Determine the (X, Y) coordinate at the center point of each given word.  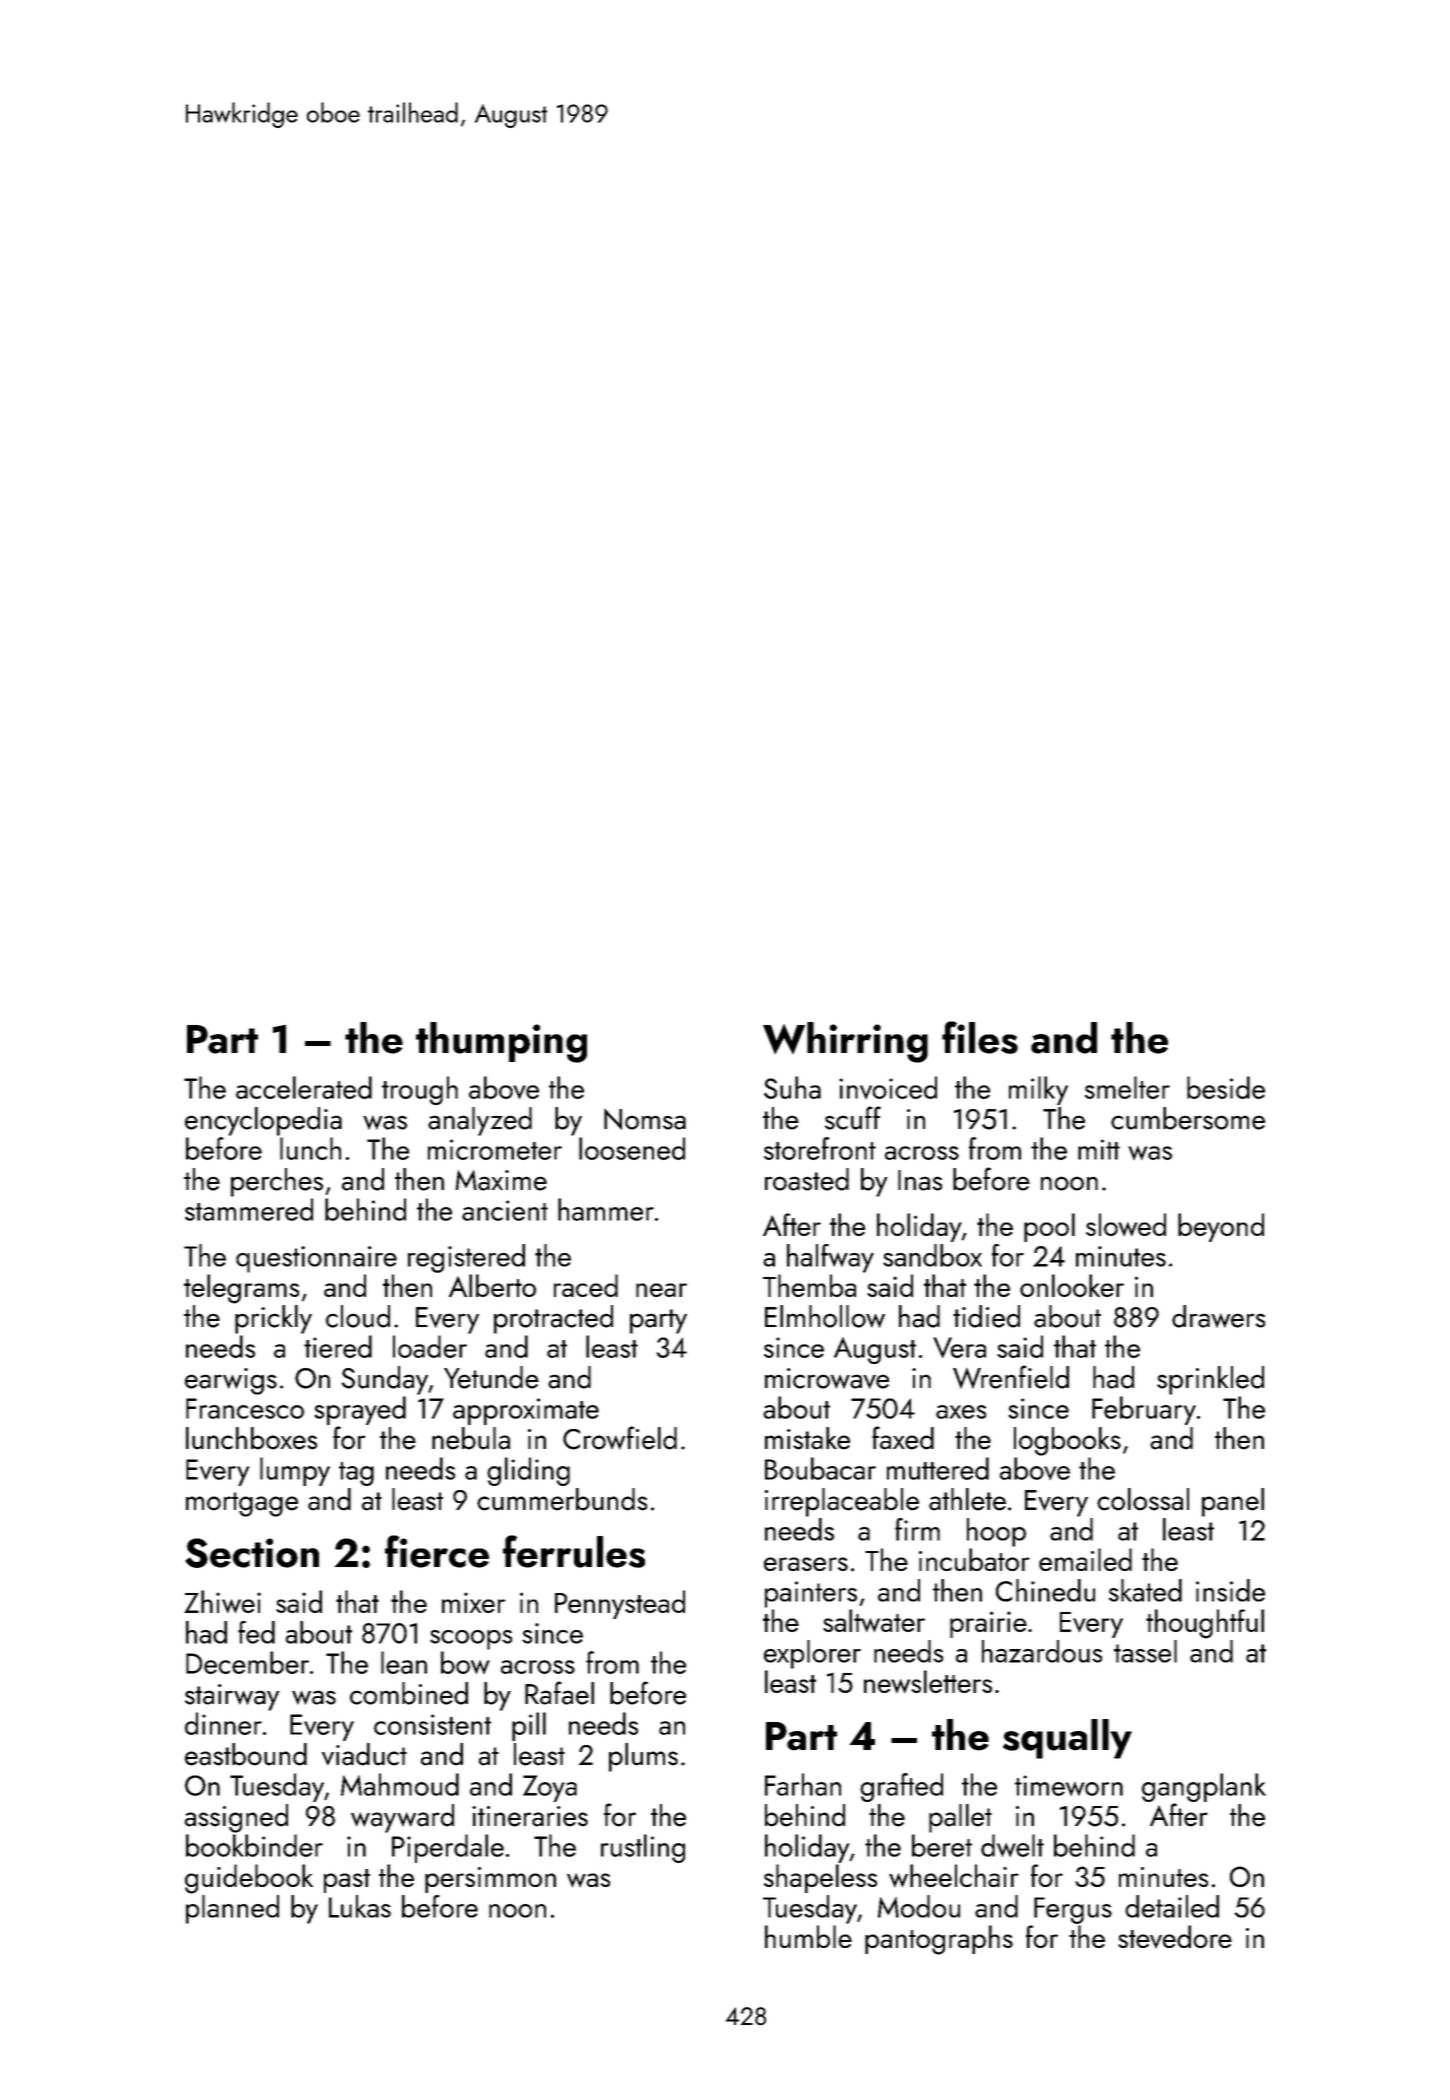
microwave (827, 1378)
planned (232, 1909)
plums (643, 1757)
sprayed (360, 1410)
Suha (792, 1087)
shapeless (820, 1878)
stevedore (1175, 1937)
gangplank (1204, 1787)
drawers (1218, 1316)
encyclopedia (263, 1121)
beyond (1221, 1227)
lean (404, 1662)
